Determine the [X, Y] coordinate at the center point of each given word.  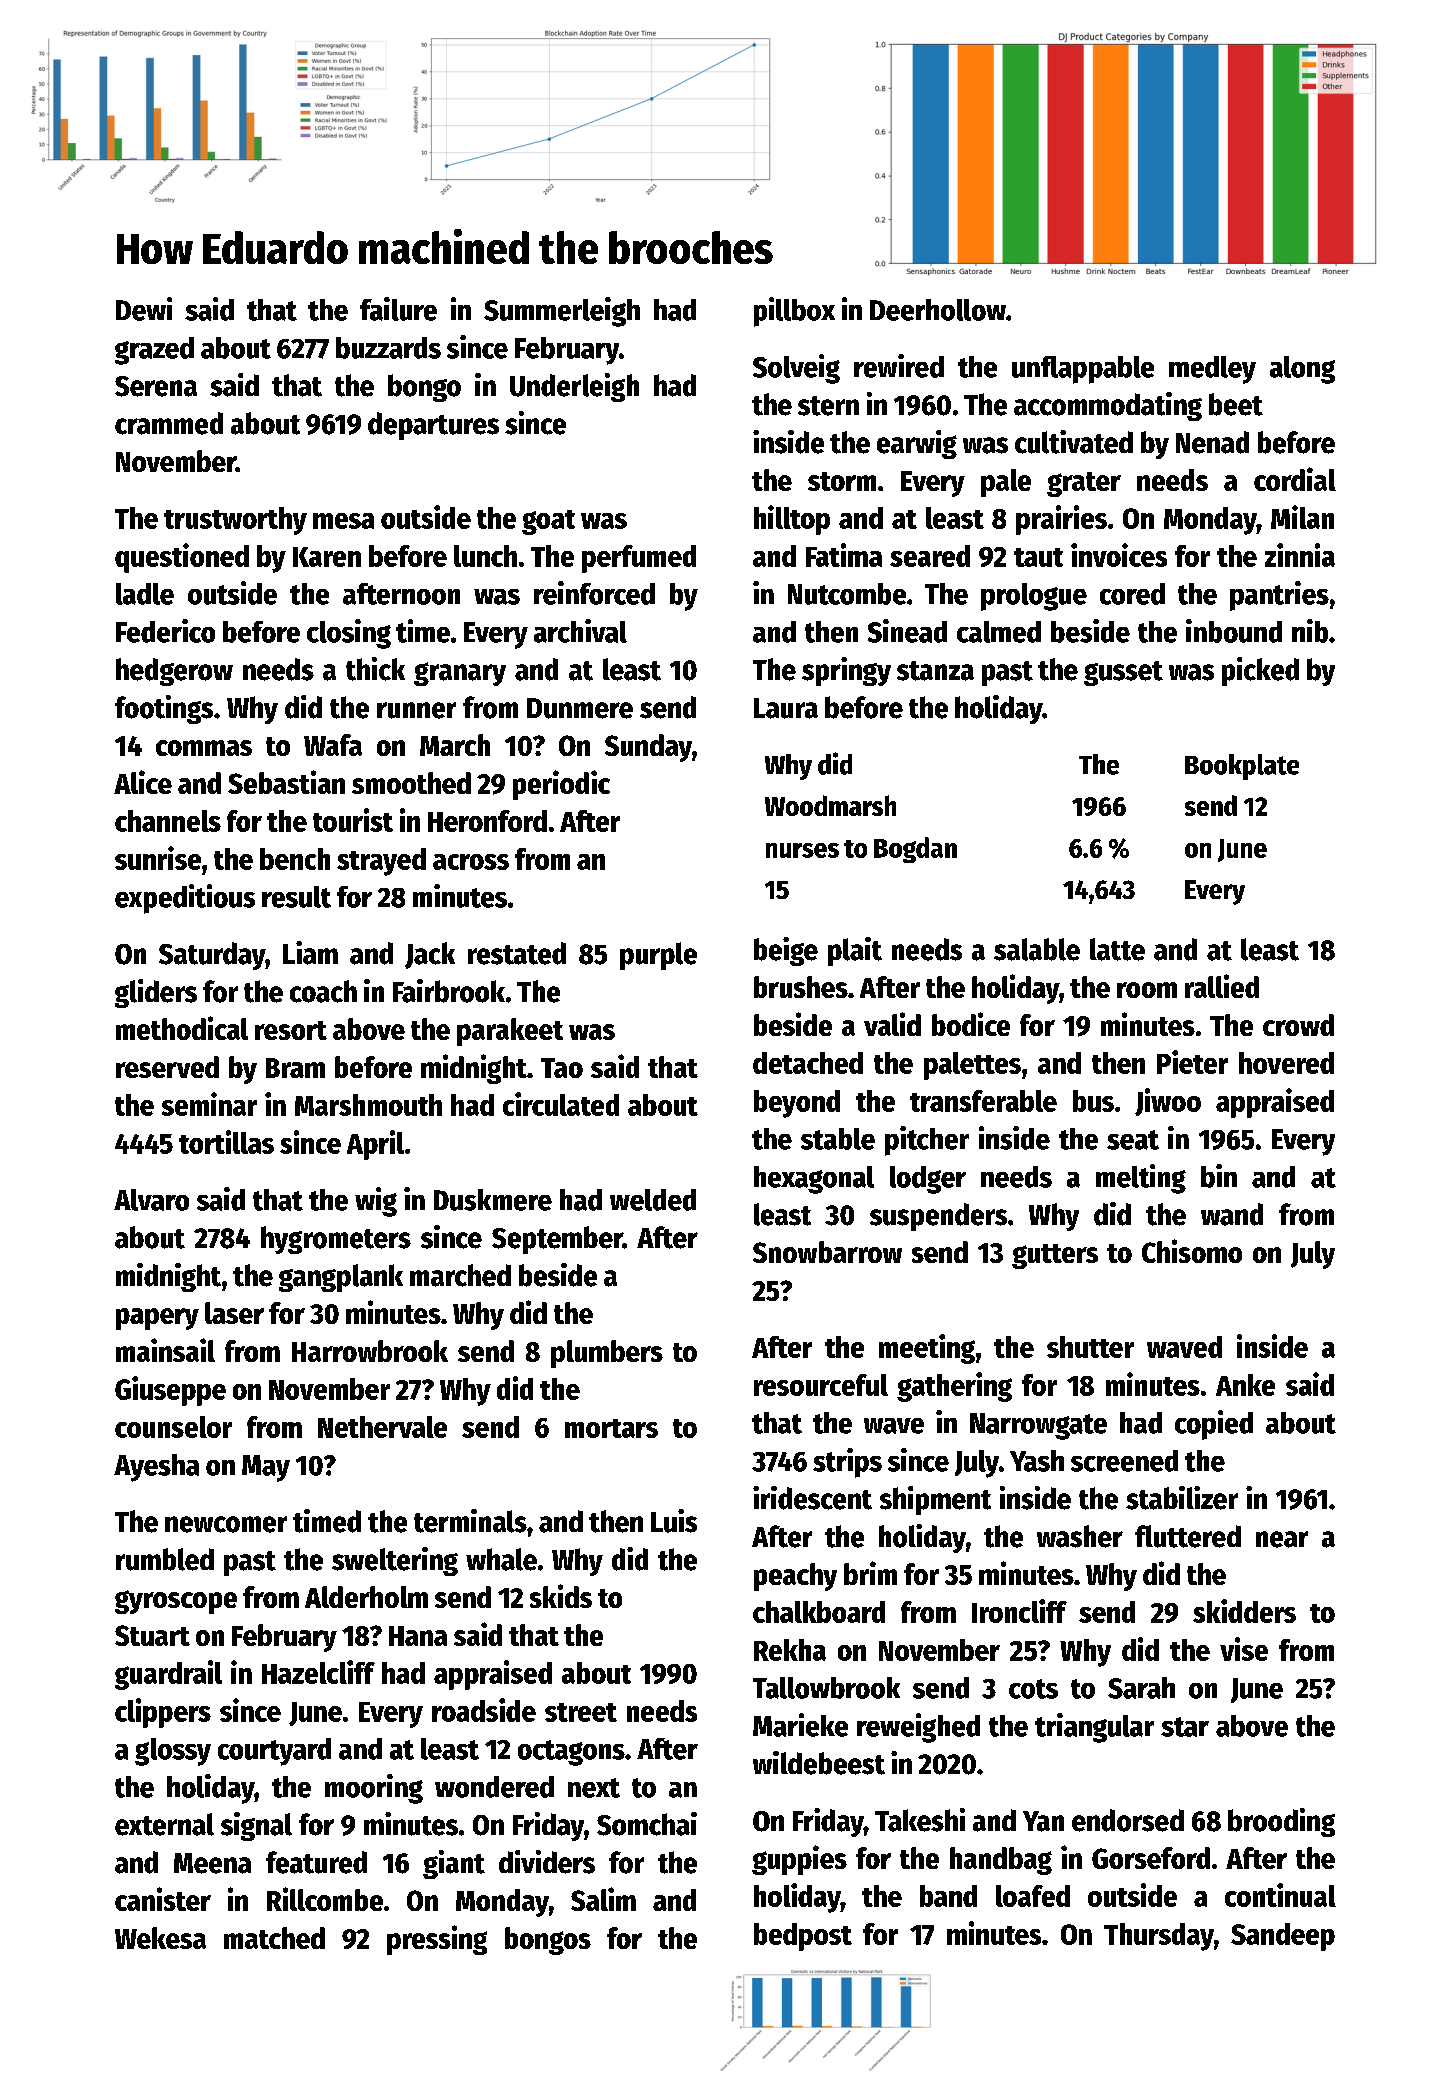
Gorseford [1151, 1858]
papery [157, 1319]
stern [828, 406]
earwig [917, 444]
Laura [786, 708]
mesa [343, 521]
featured [316, 1862]
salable [1037, 949]
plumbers [607, 1354]
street [581, 1712]
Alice [143, 782]
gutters [1055, 1256]
